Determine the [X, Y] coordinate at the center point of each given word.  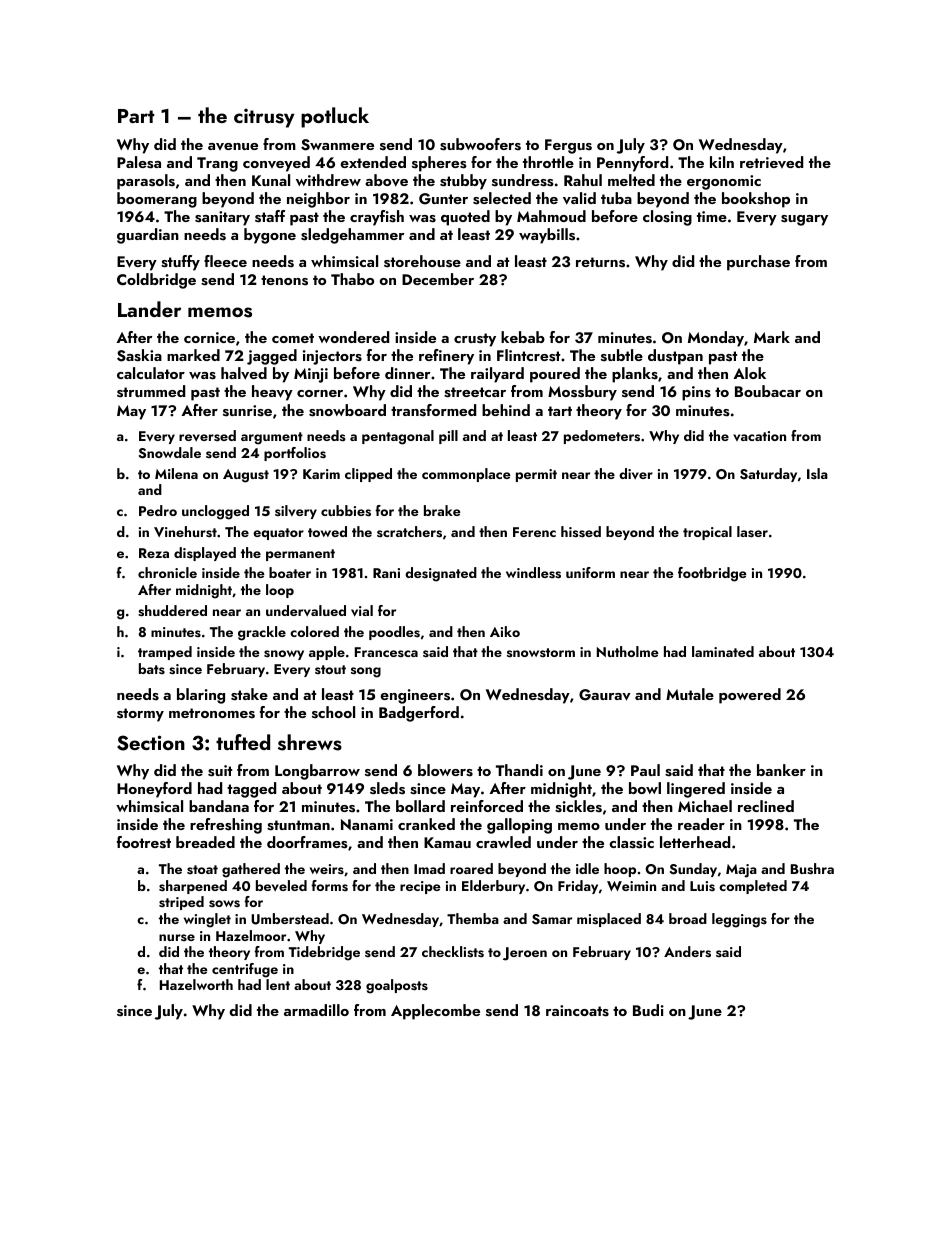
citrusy [264, 118]
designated [441, 574]
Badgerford [419, 714]
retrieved [771, 162]
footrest [144, 842]
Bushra [812, 869]
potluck [335, 117]
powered [750, 696]
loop [280, 591]
